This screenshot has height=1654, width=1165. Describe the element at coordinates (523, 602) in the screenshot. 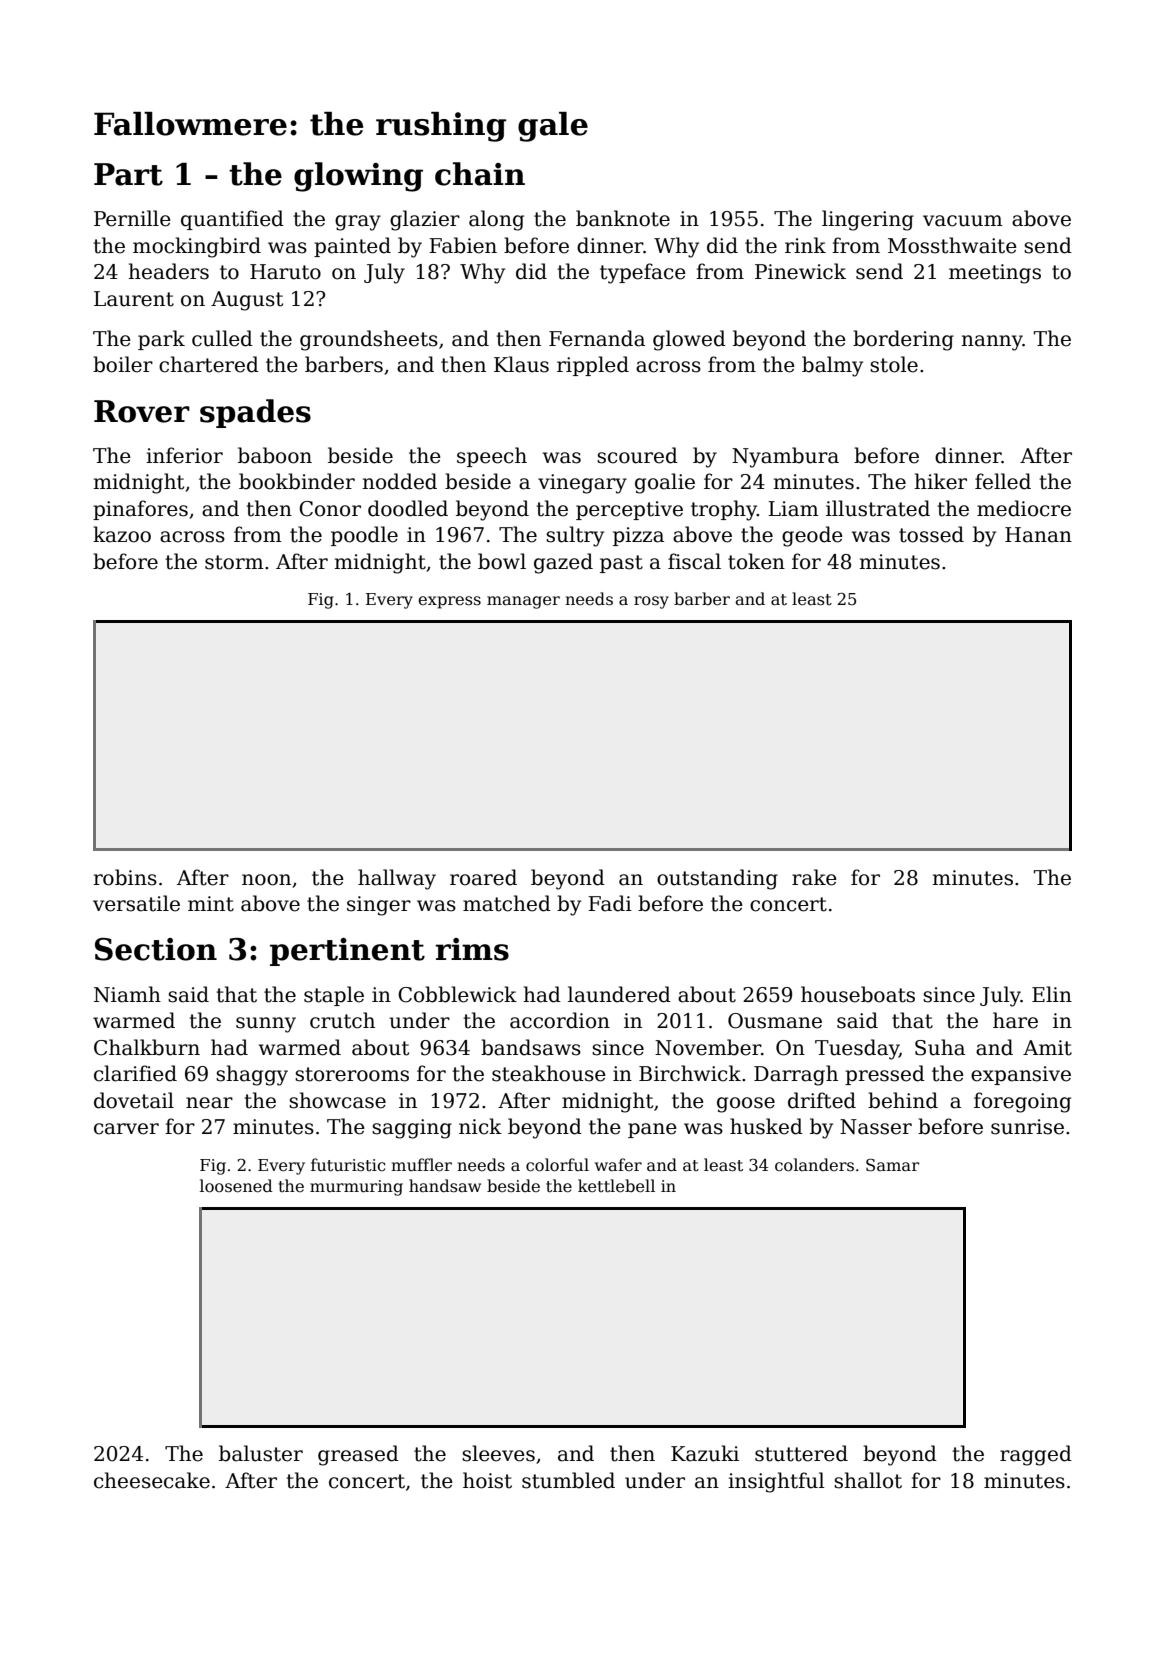

I see `manager` at that location.
